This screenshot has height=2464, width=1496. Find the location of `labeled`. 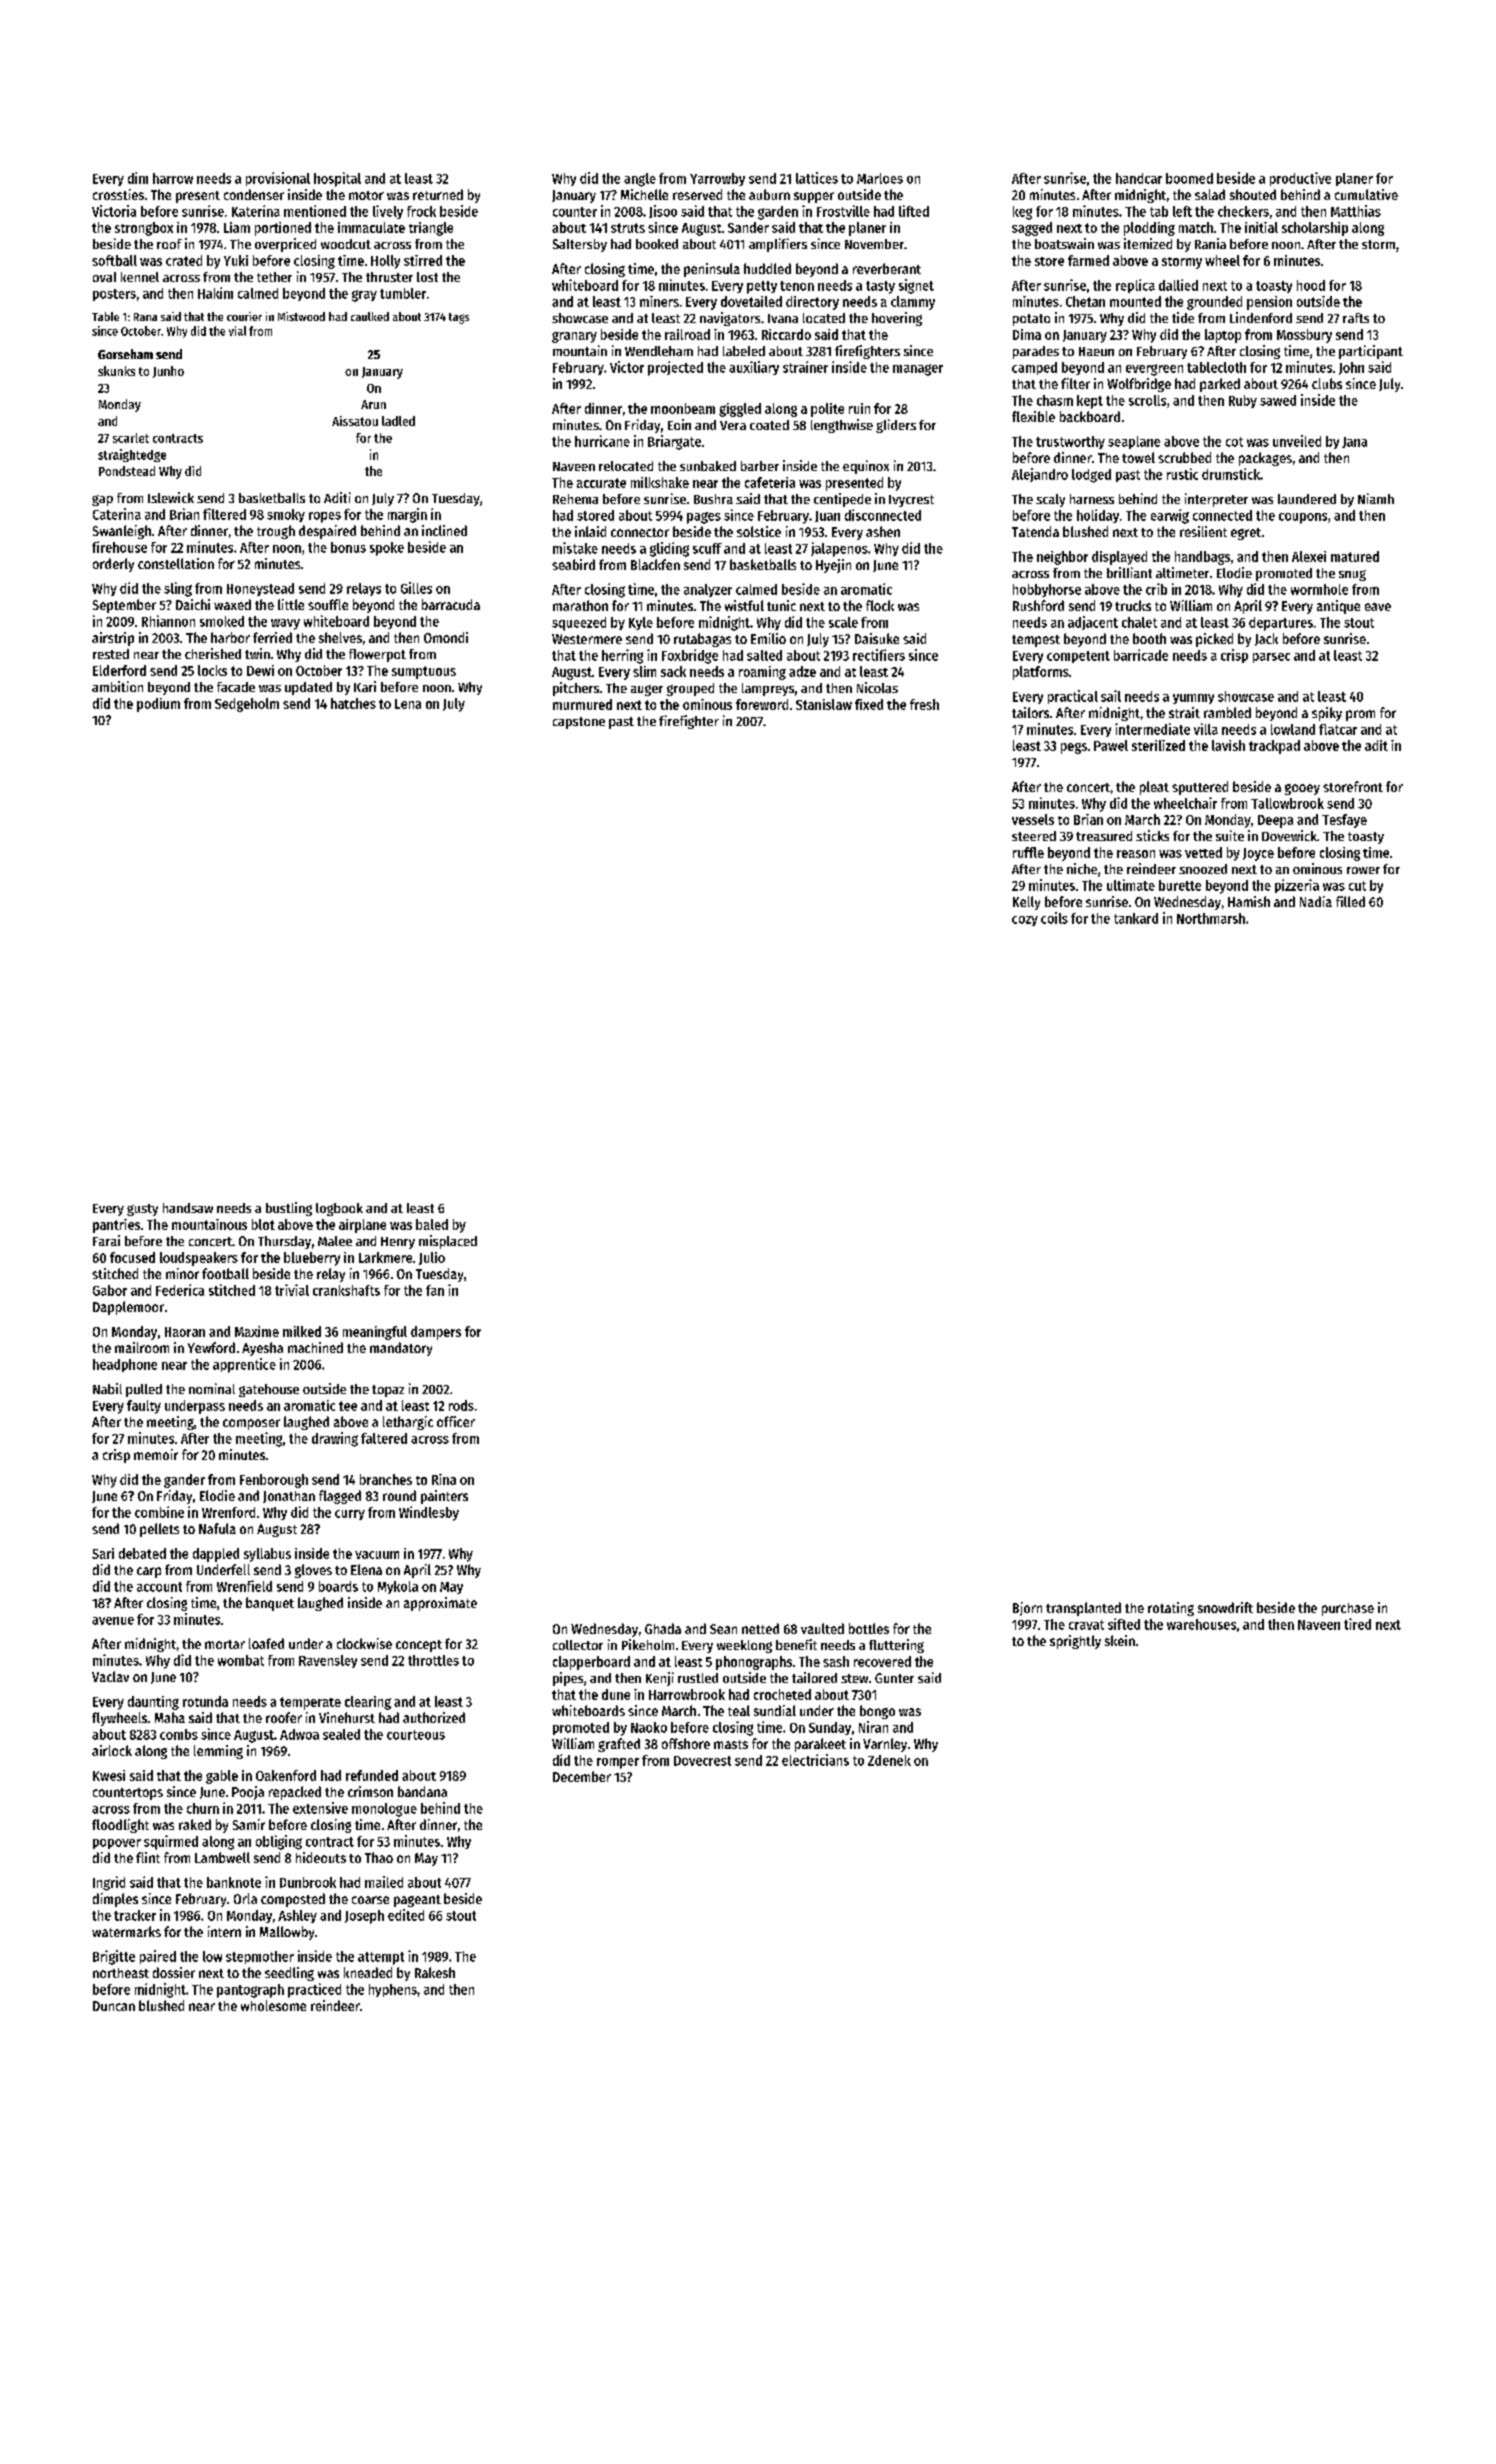

labeled is located at coordinates (744, 351).
